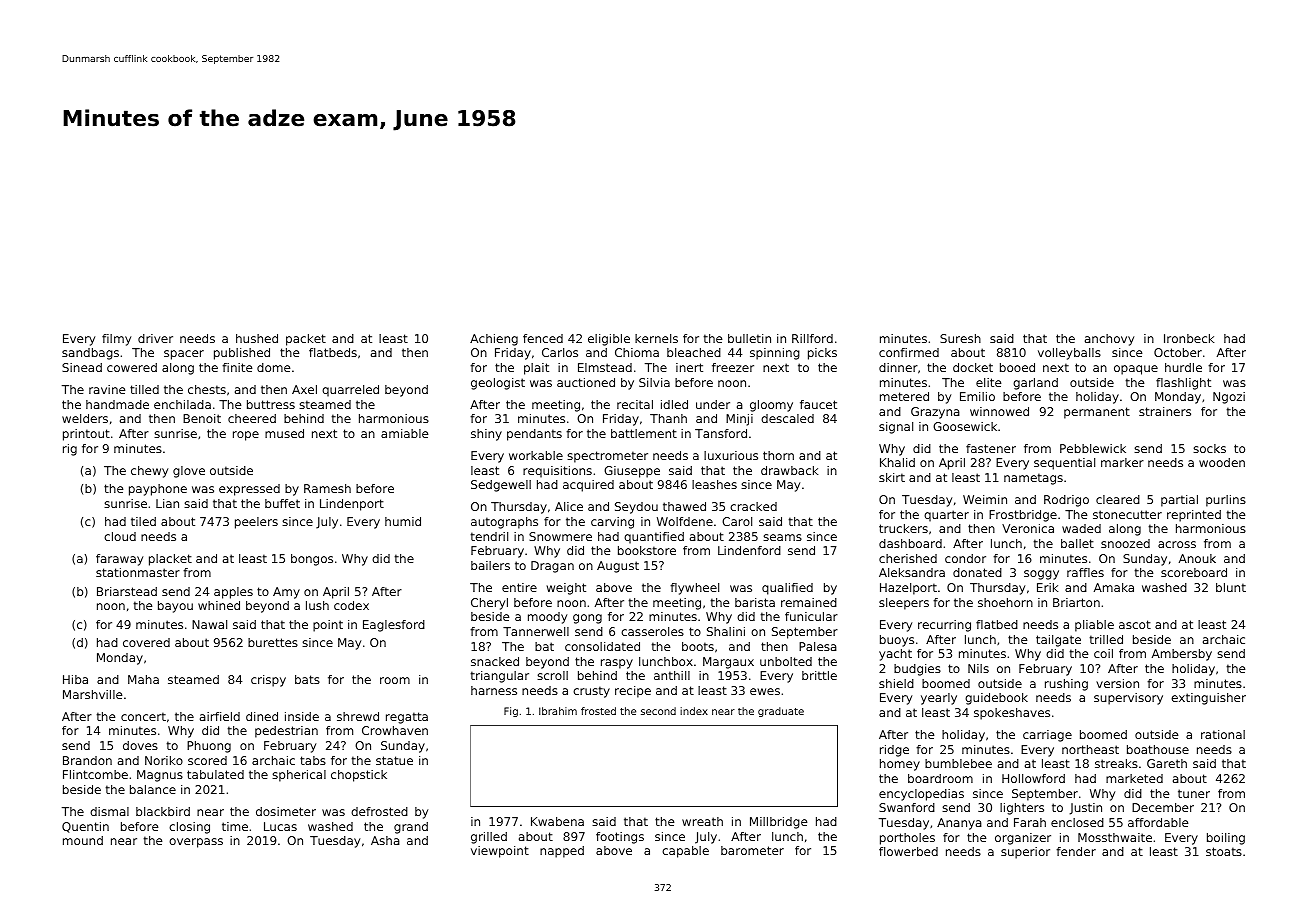 This page has height=924, width=1308. What do you see at coordinates (755, 602) in the page?
I see `barista` at bounding box center [755, 602].
